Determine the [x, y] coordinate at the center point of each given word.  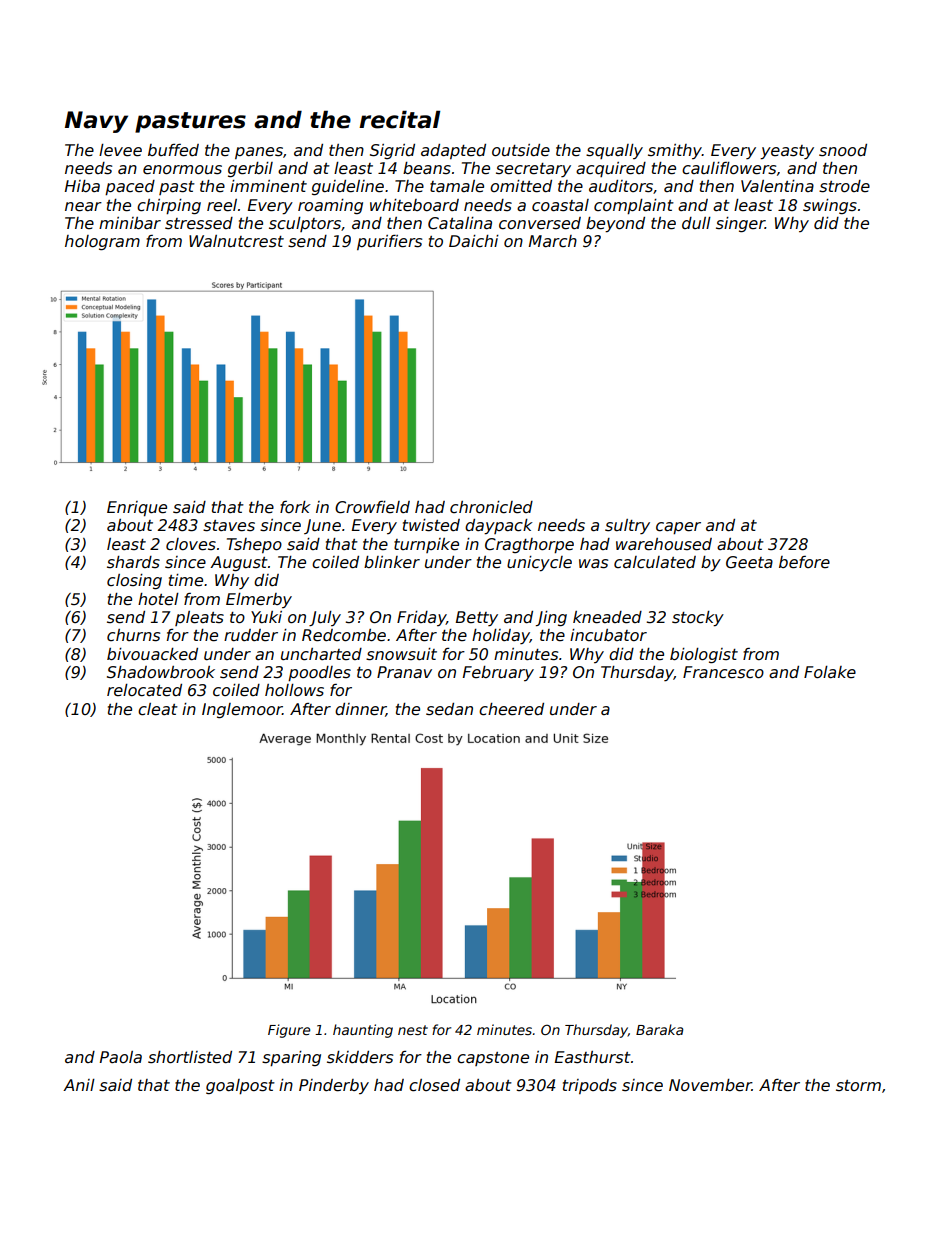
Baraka [659, 1029]
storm [858, 1085]
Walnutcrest [236, 241]
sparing [291, 1058]
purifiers [389, 242]
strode [844, 186]
